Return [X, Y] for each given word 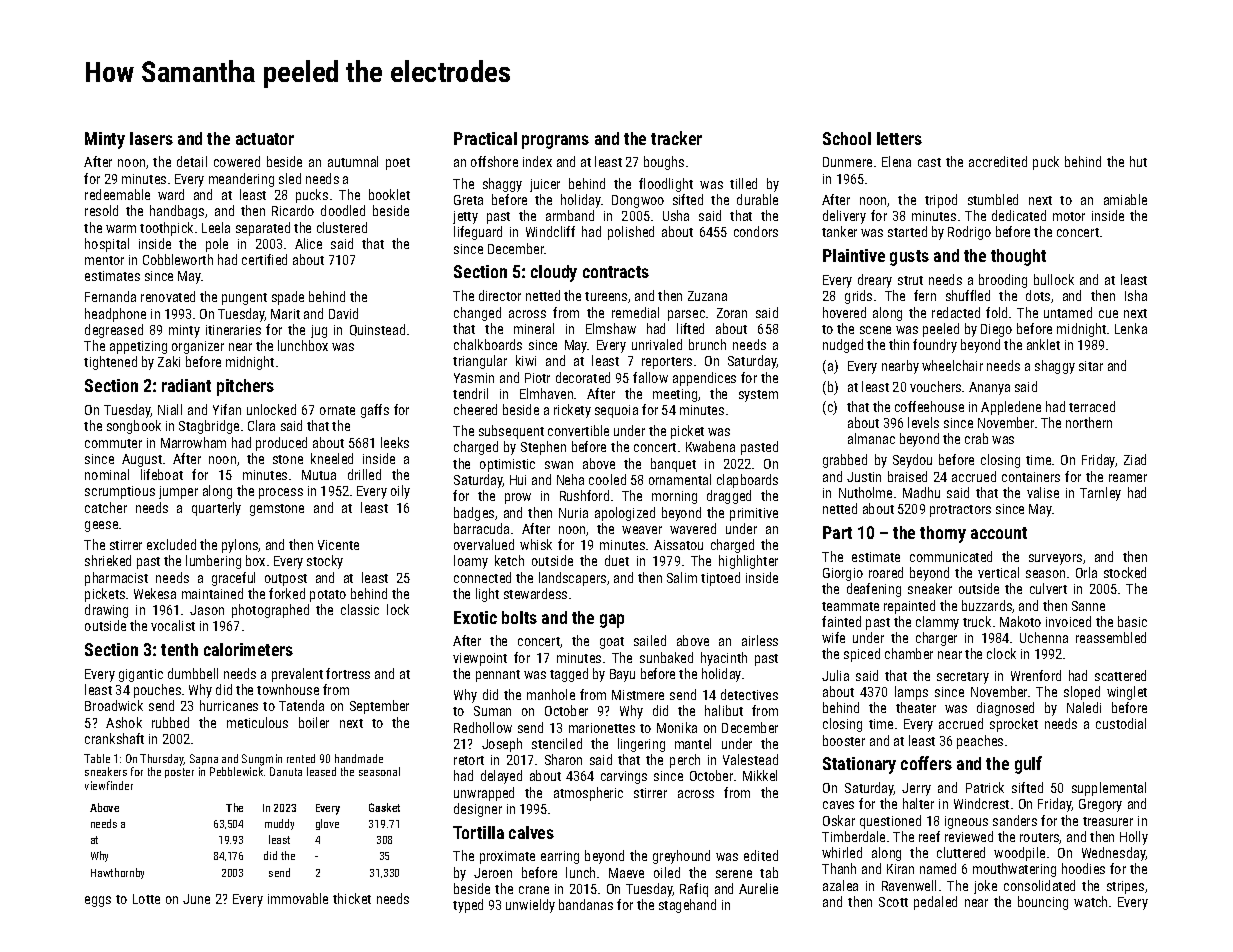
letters [899, 138]
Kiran [900, 869]
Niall [170, 409]
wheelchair [952, 365]
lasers [151, 138]
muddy [279, 824]
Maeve [626, 873]
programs [555, 142]
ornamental [680, 479]
